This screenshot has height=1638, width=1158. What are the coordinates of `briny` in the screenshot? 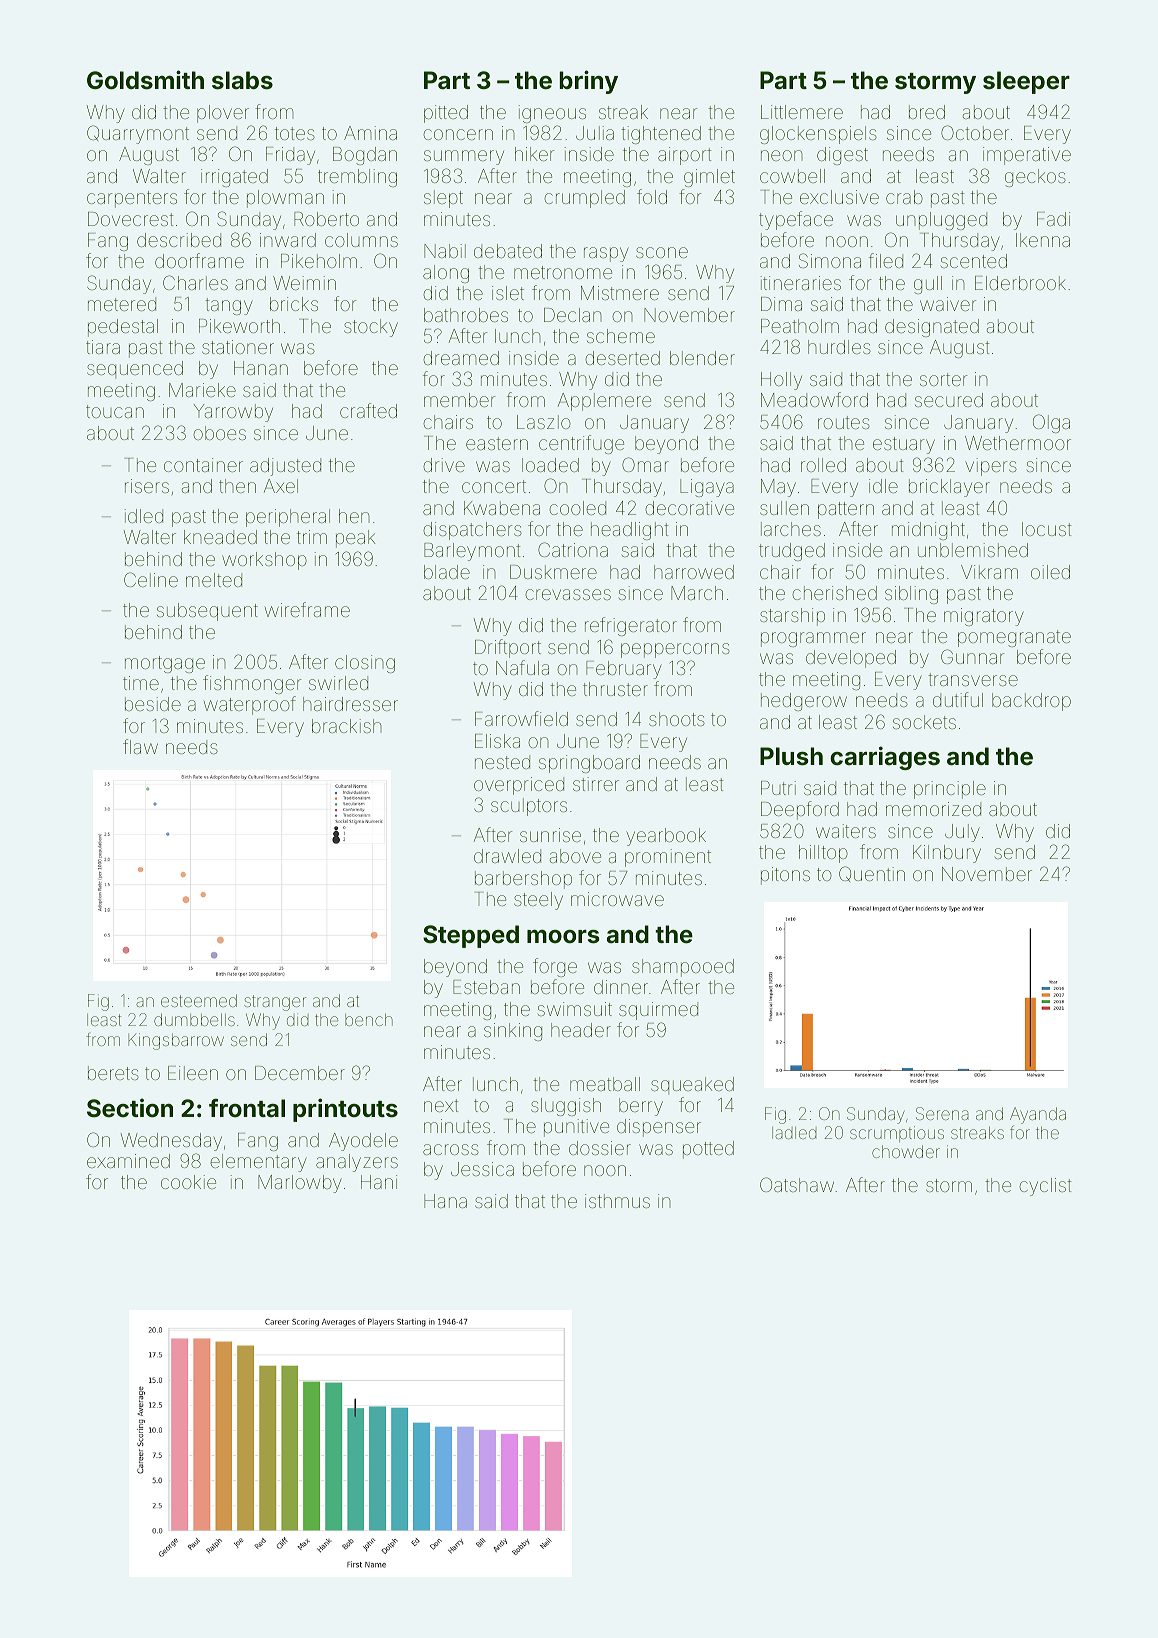 It's located at (588, 82).
